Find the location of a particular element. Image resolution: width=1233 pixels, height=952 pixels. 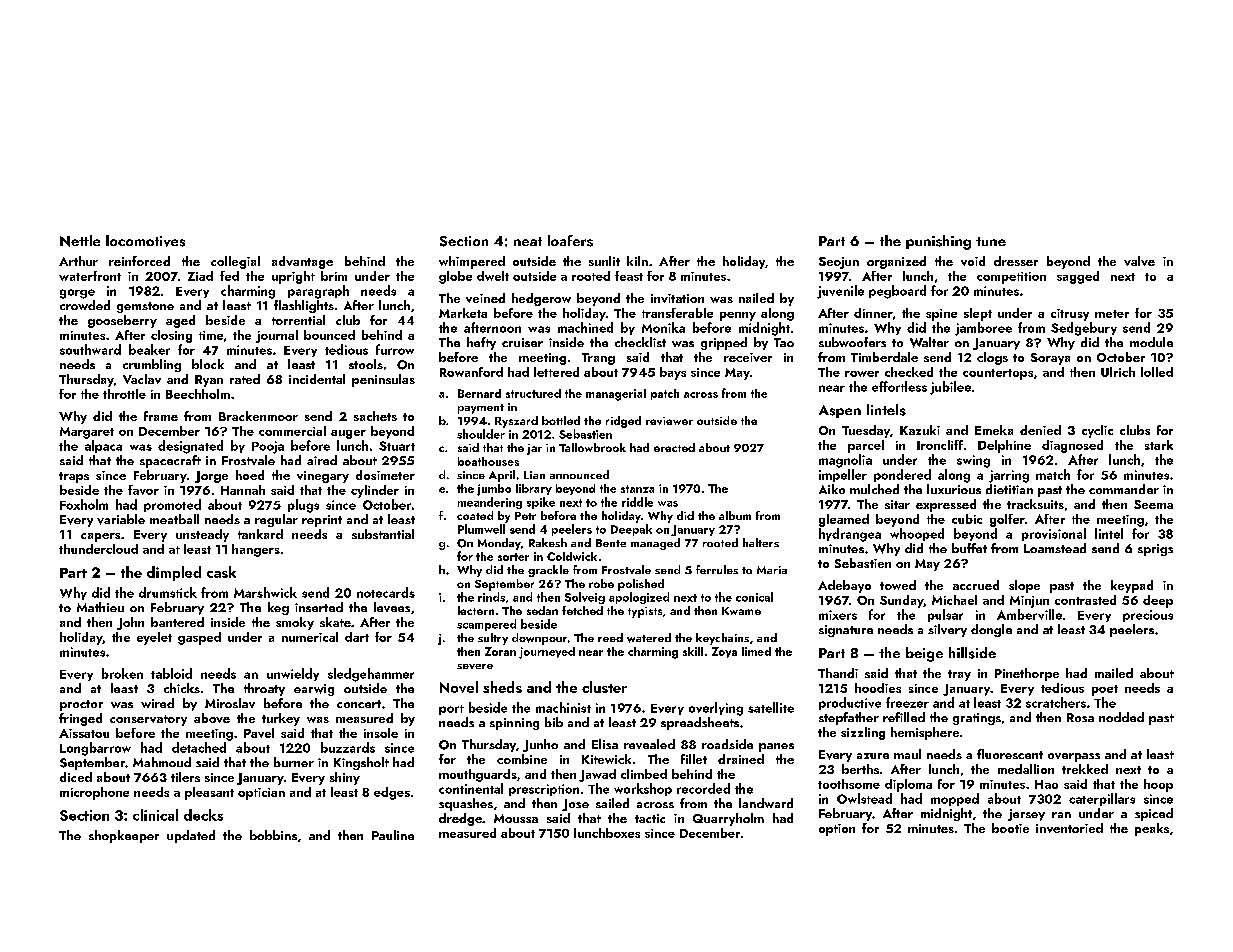

neat is located at coordinates (528, 241).
